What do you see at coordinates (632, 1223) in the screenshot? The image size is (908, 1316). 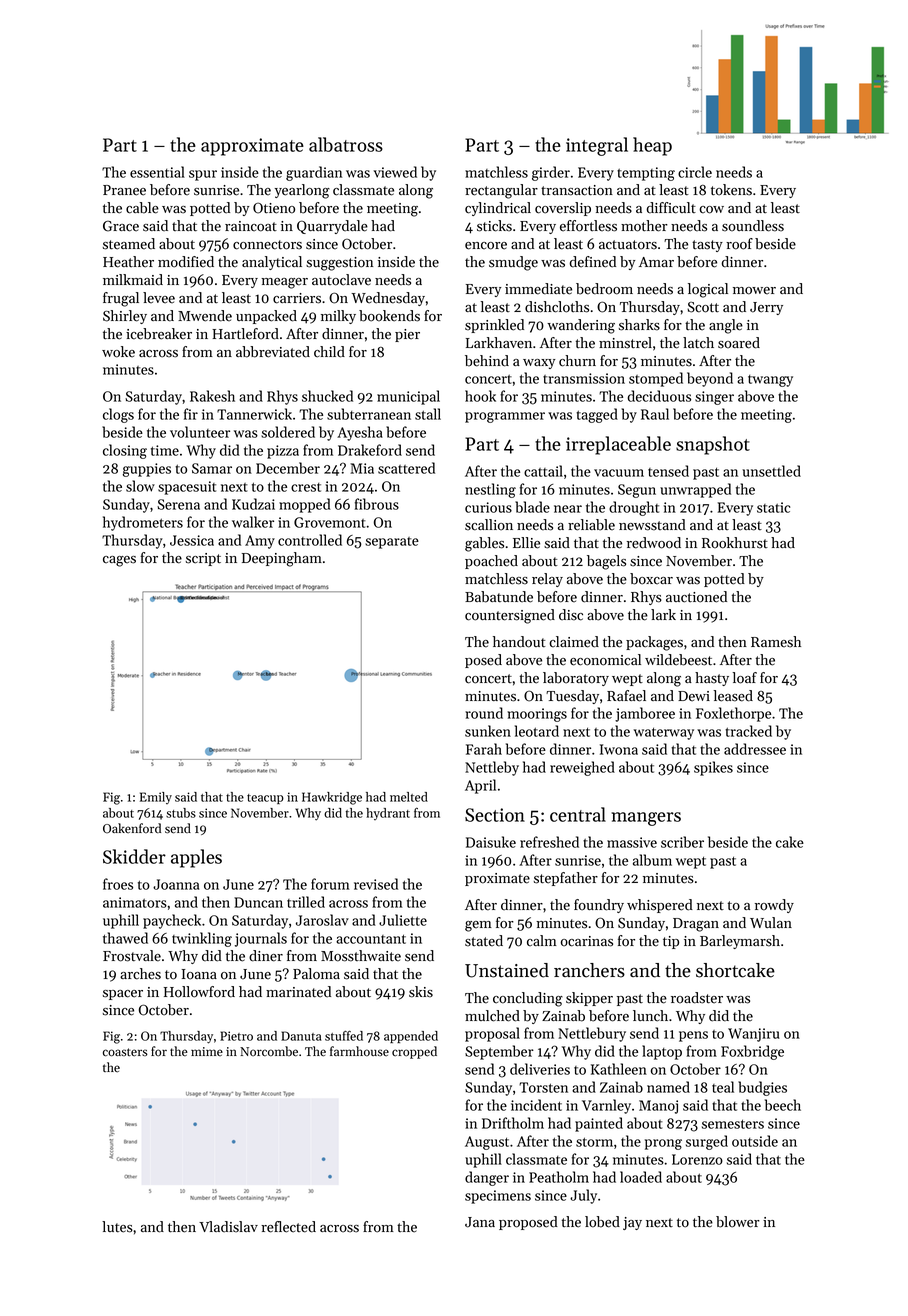 I see `jay` at bounding box center [632, 1223].
